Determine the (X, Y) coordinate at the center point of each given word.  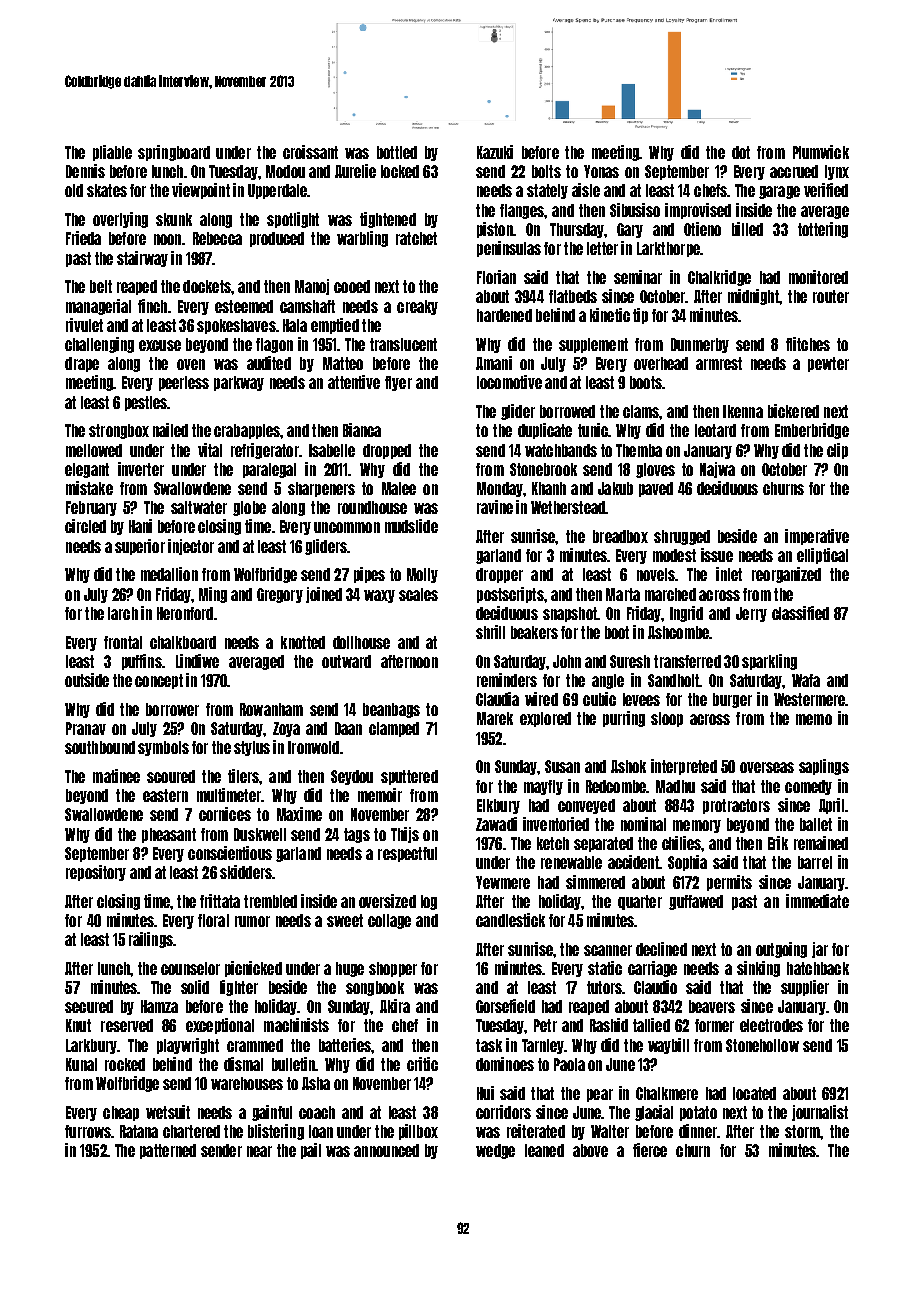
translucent (403, 344)
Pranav (86, 728)
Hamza (159, 1006)
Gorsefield (505, 1006)
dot (741, 152)
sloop (667, 719)
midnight (753, 297)
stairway (142, 259)
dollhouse (361, 642)
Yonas (601, 171)
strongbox (119, 431)
